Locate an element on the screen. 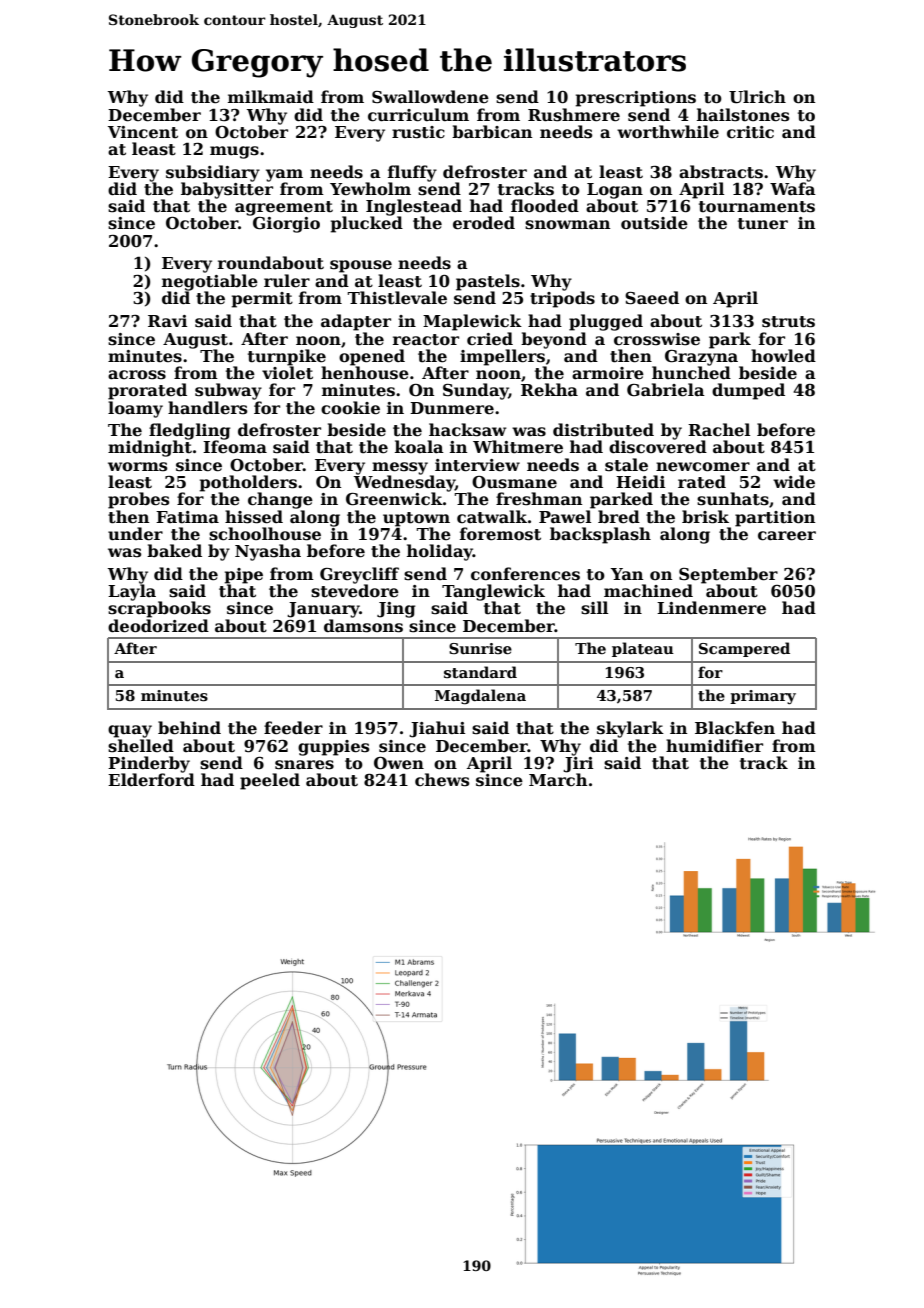 This screenshot has height=1308, width=924. loamy is located at coordinates (135, 409).
